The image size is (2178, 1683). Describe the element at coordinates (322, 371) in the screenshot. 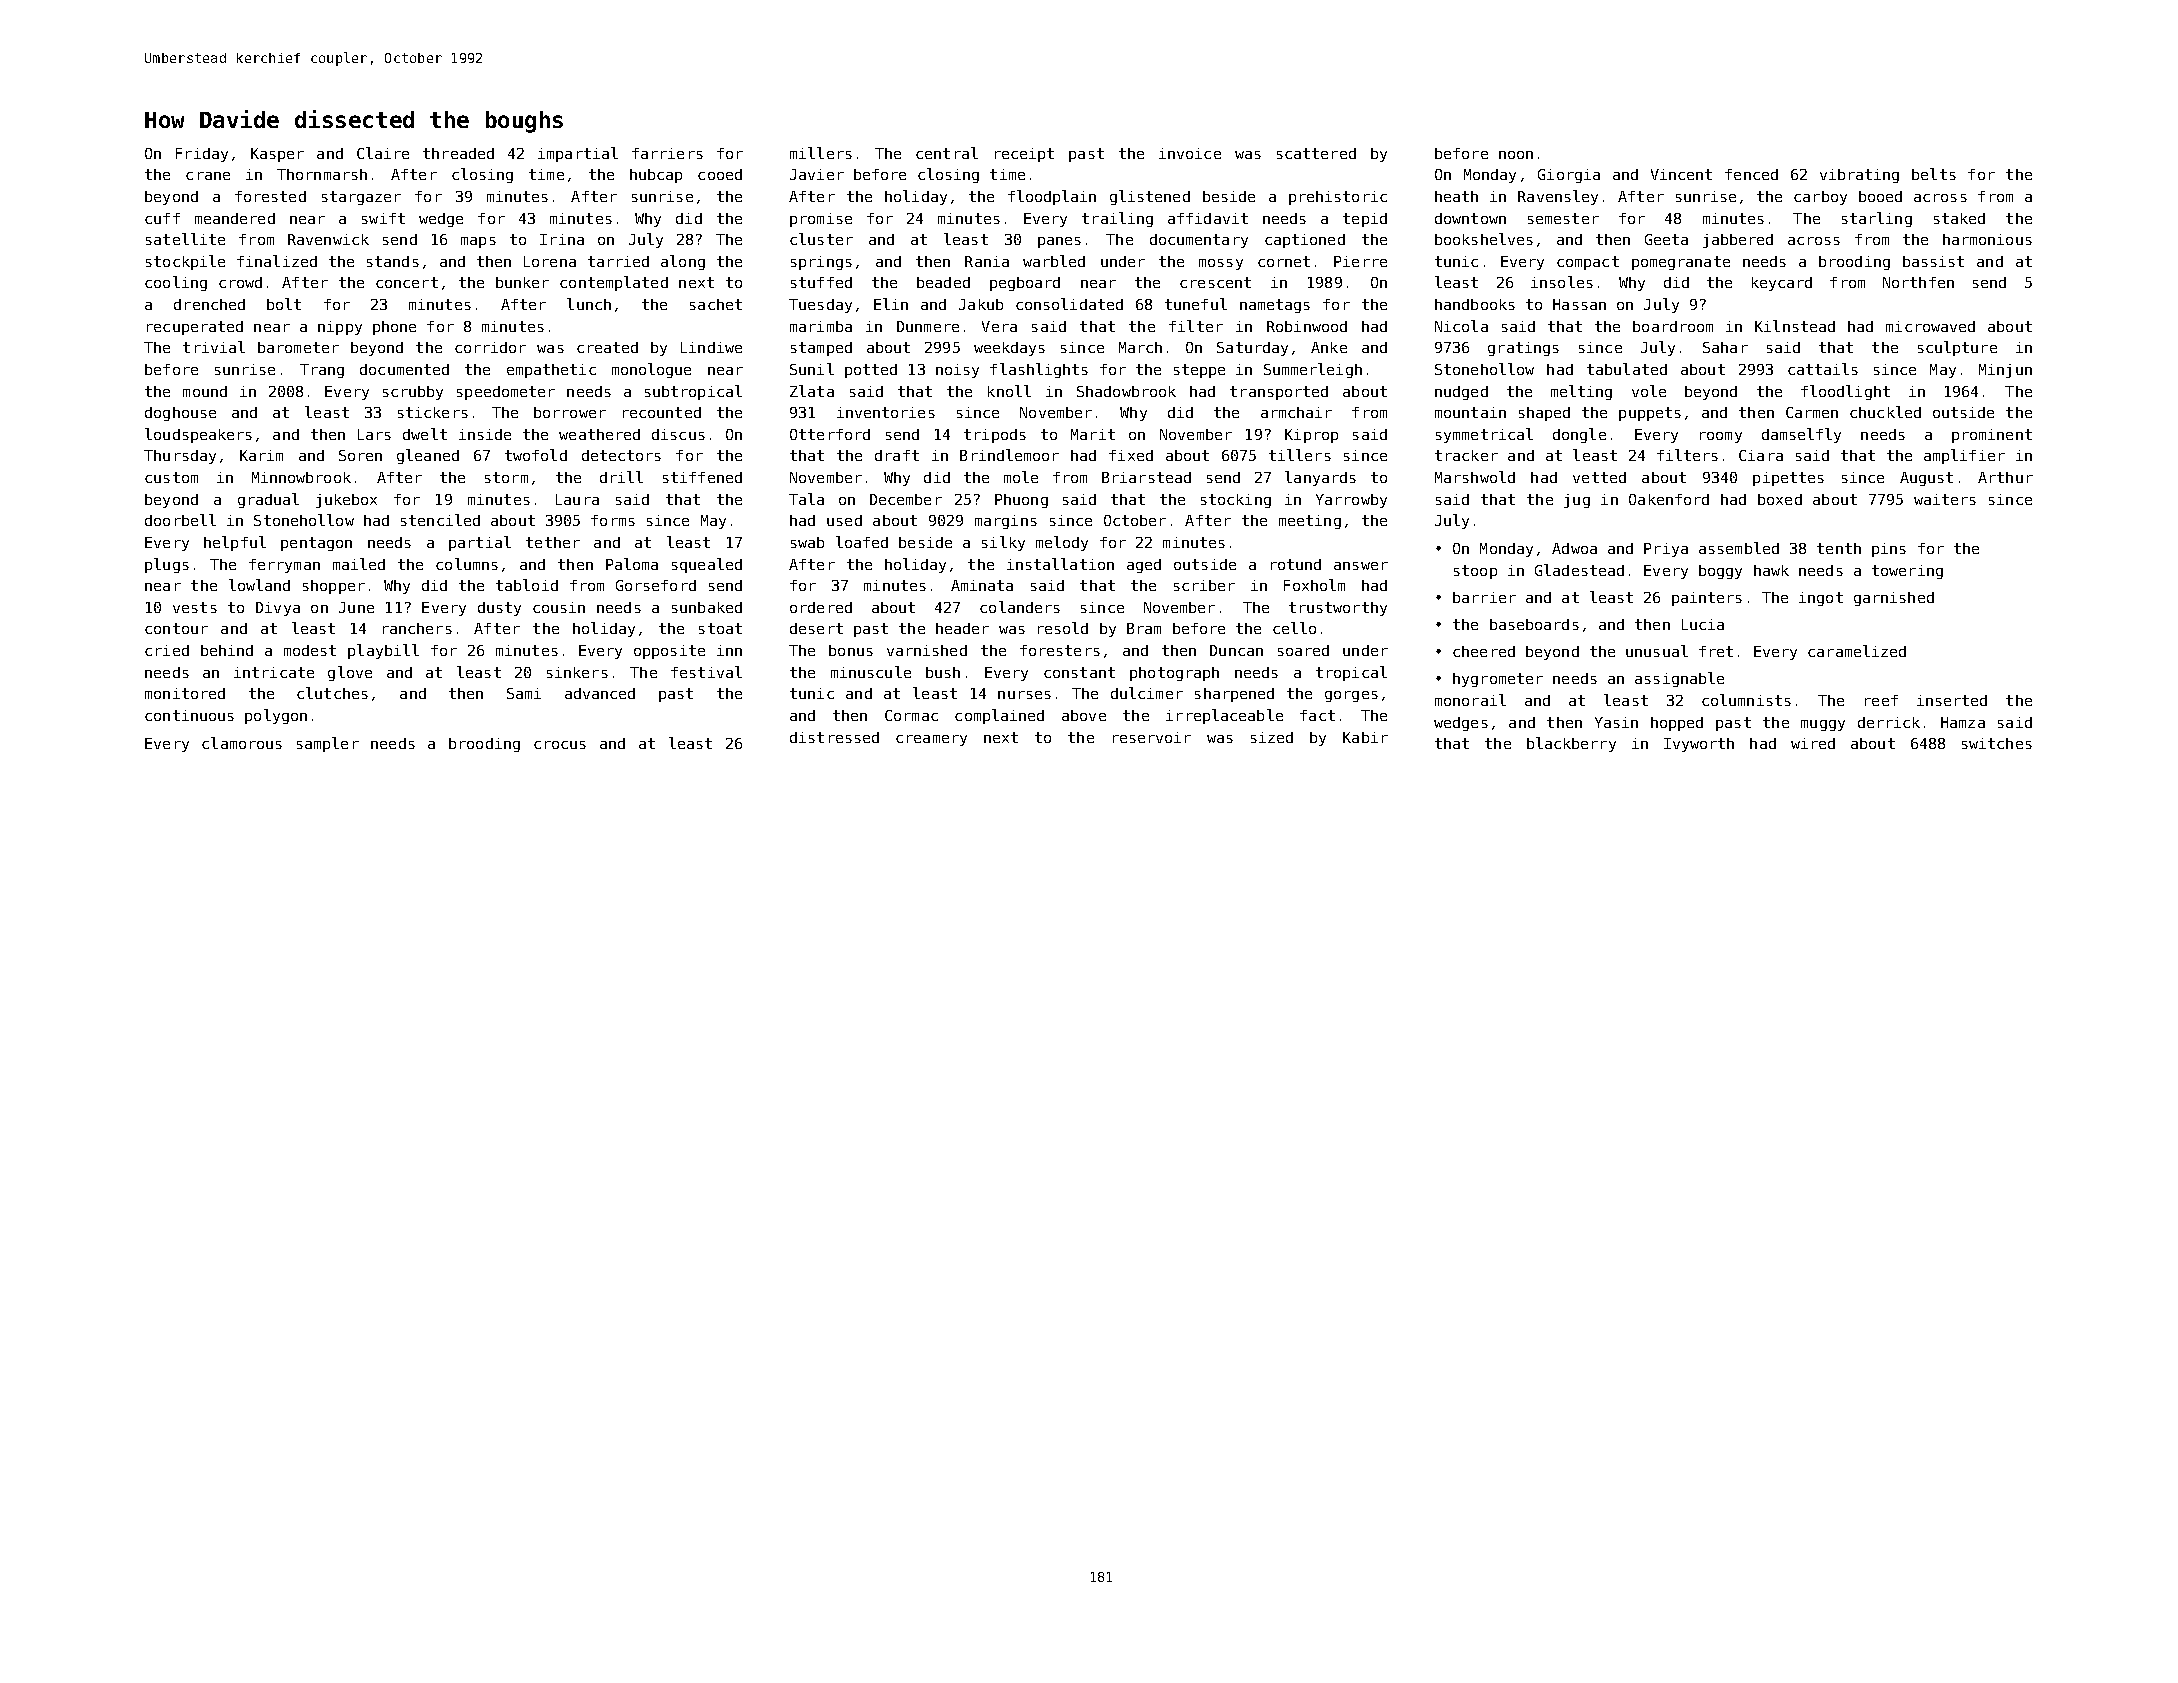

I see `Trang` at that location.
